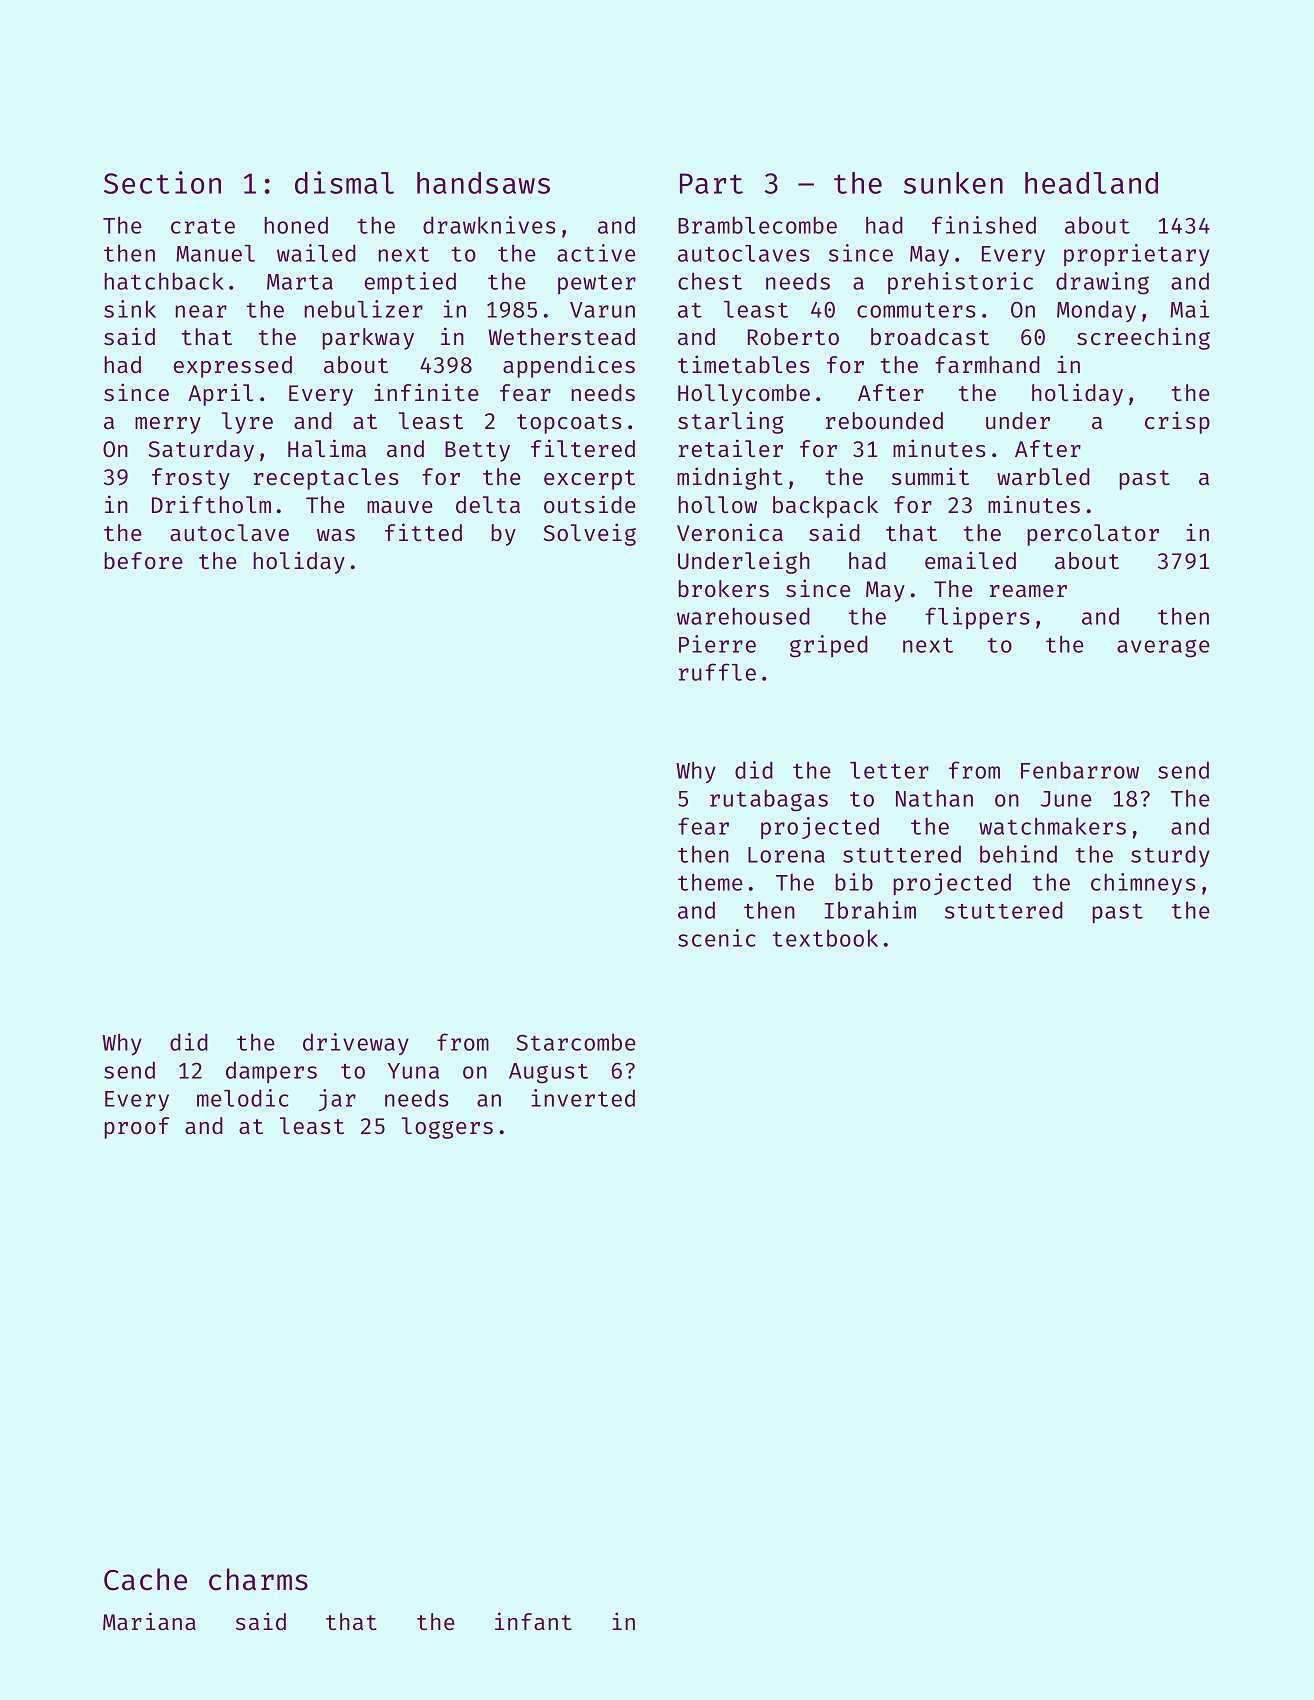  Describe the element at coordinates (710, 882) in the document. I see `theme` at that location.
